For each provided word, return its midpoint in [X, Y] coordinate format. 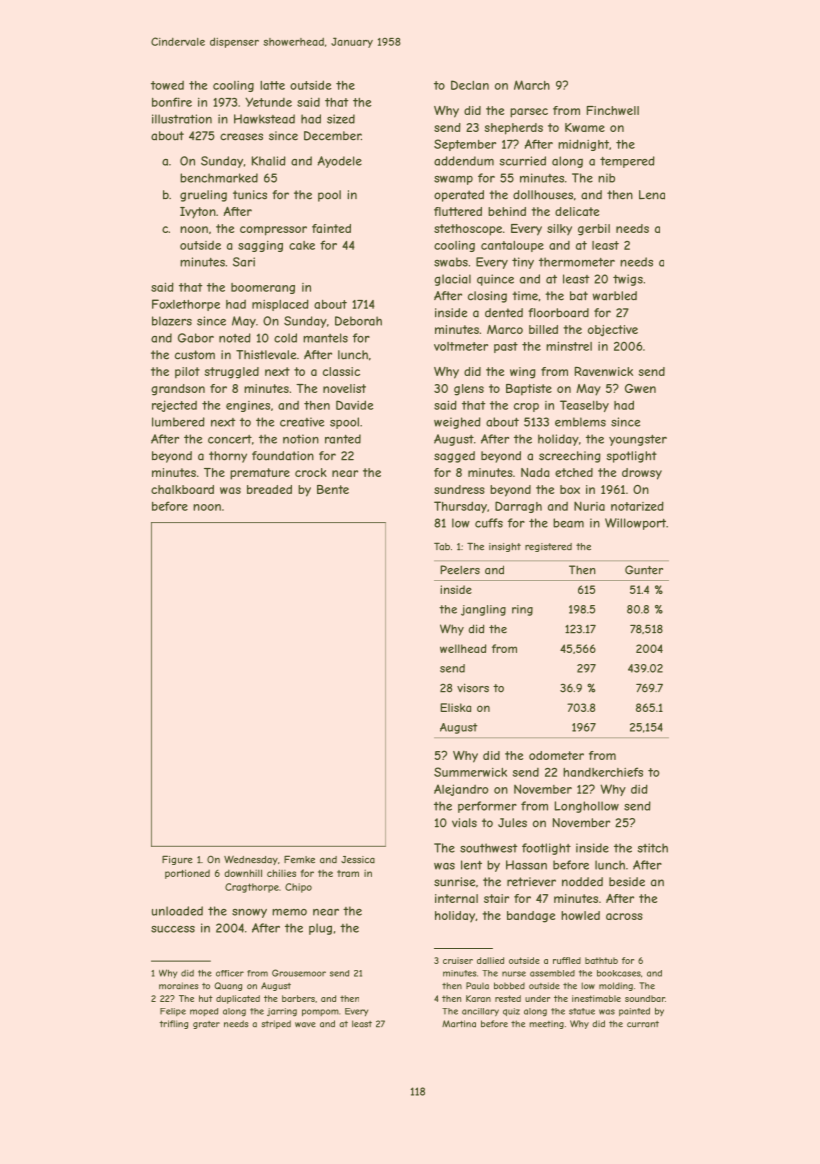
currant [643, 1024]
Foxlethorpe [186, 305]
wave [305, 1025]
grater [206, 1025]
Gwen [640, 388]
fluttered [458, 211]
